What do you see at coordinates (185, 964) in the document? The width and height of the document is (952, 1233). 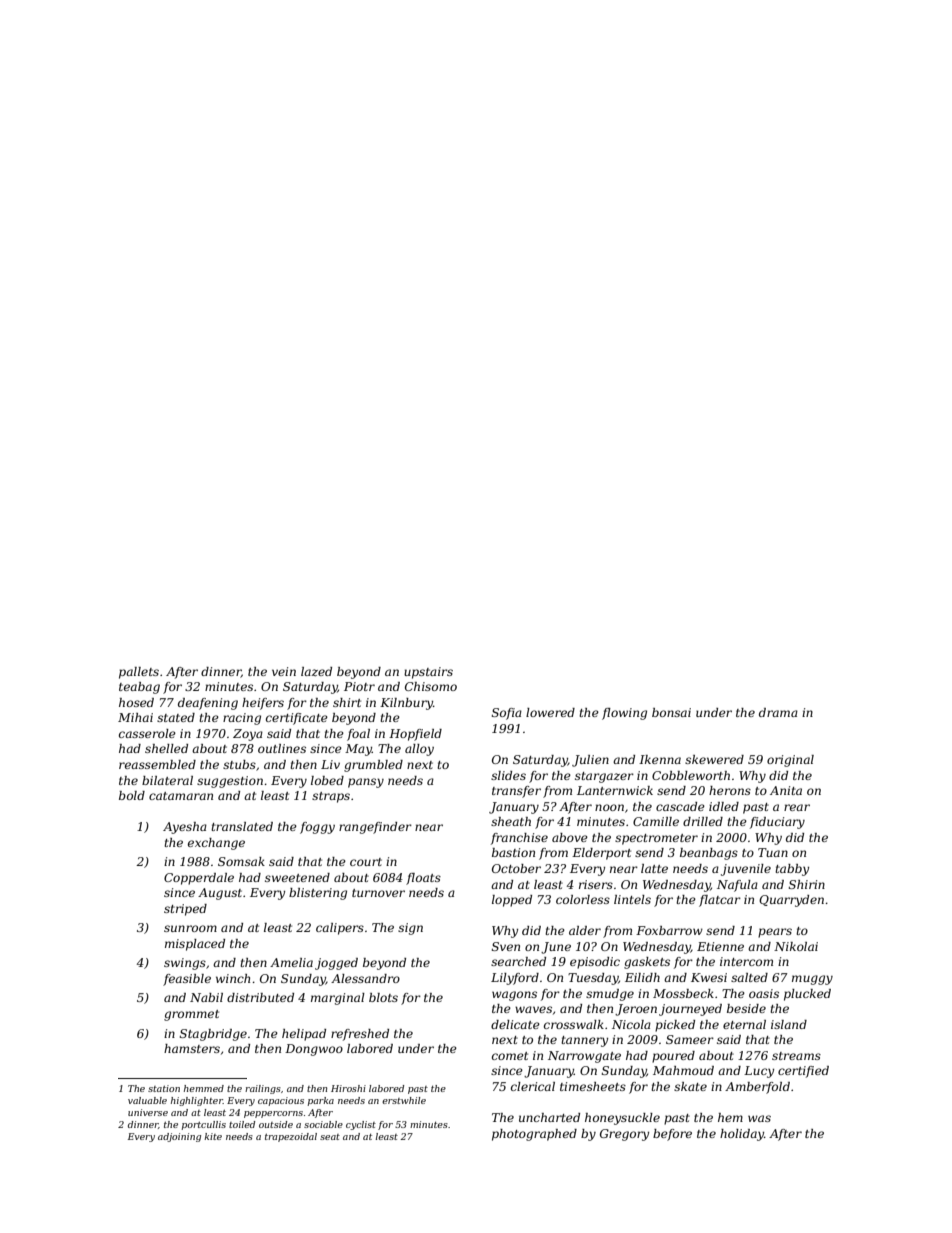 I see `swings` at bounding box center [185, 964].
